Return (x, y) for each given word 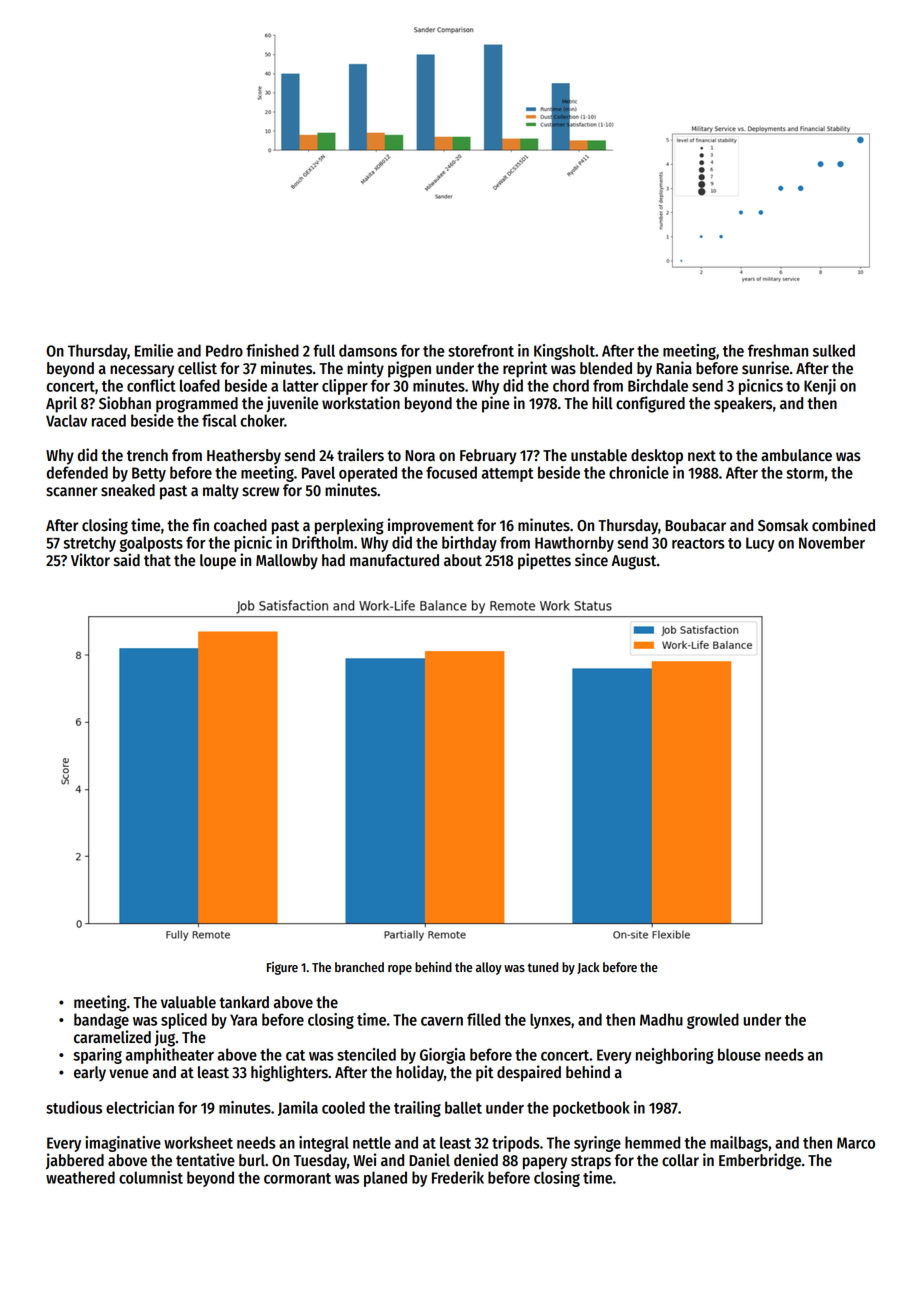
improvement (431, 526)
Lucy (760, 544)
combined (843, 525)
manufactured (394, 560)
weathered (80, 1177)
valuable (188, 1002)
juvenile (292, 404)
